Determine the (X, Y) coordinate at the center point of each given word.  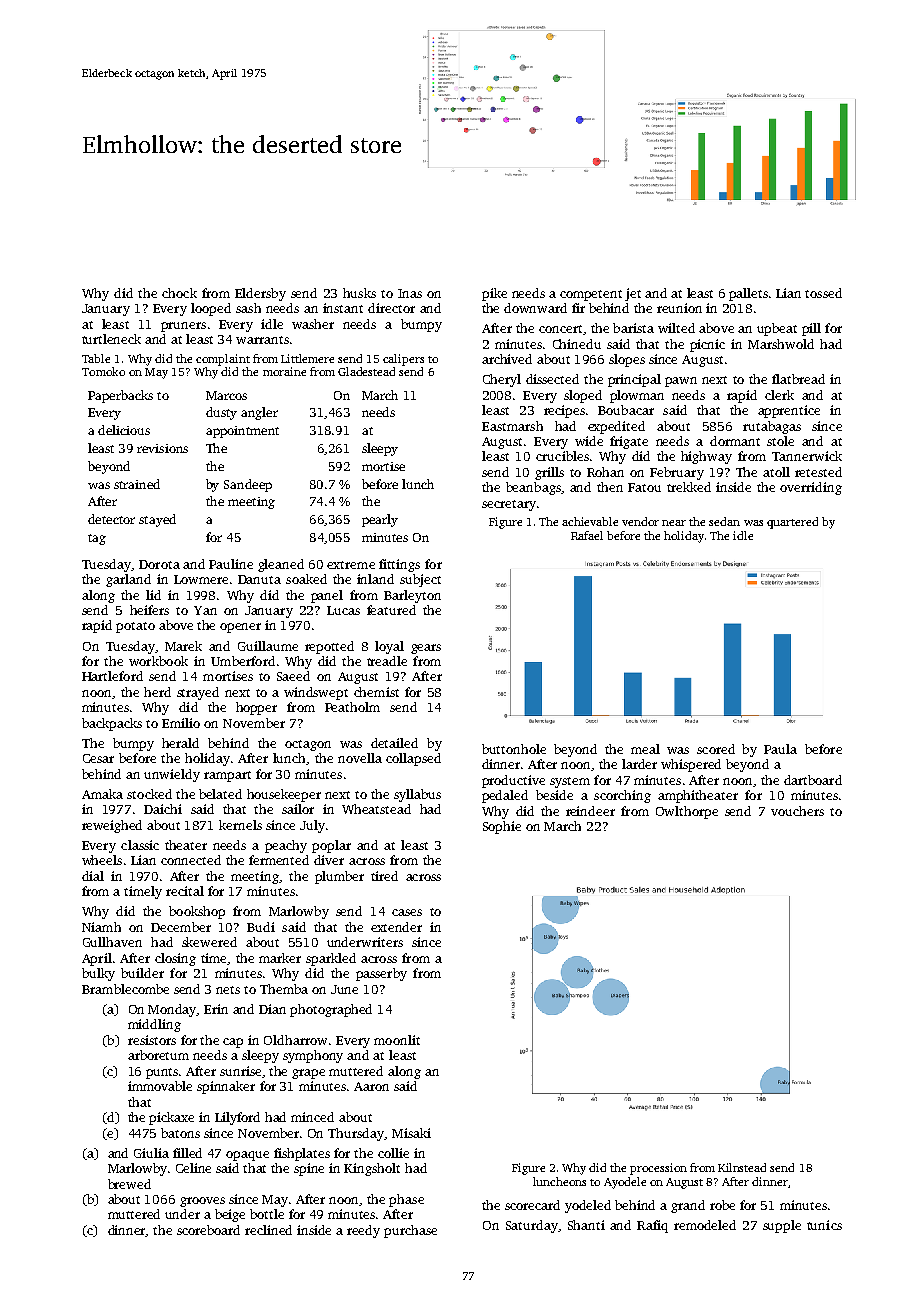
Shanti (586, 1225)
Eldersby (260, 294)
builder (142, 973)
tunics (824, 1225)
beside (554, 795)
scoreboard (208, 1230)
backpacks (112, 724)
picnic (707, 345)
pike (494, 294)
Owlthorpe (687, 812)
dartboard (813, 780)
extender (396, 927)
